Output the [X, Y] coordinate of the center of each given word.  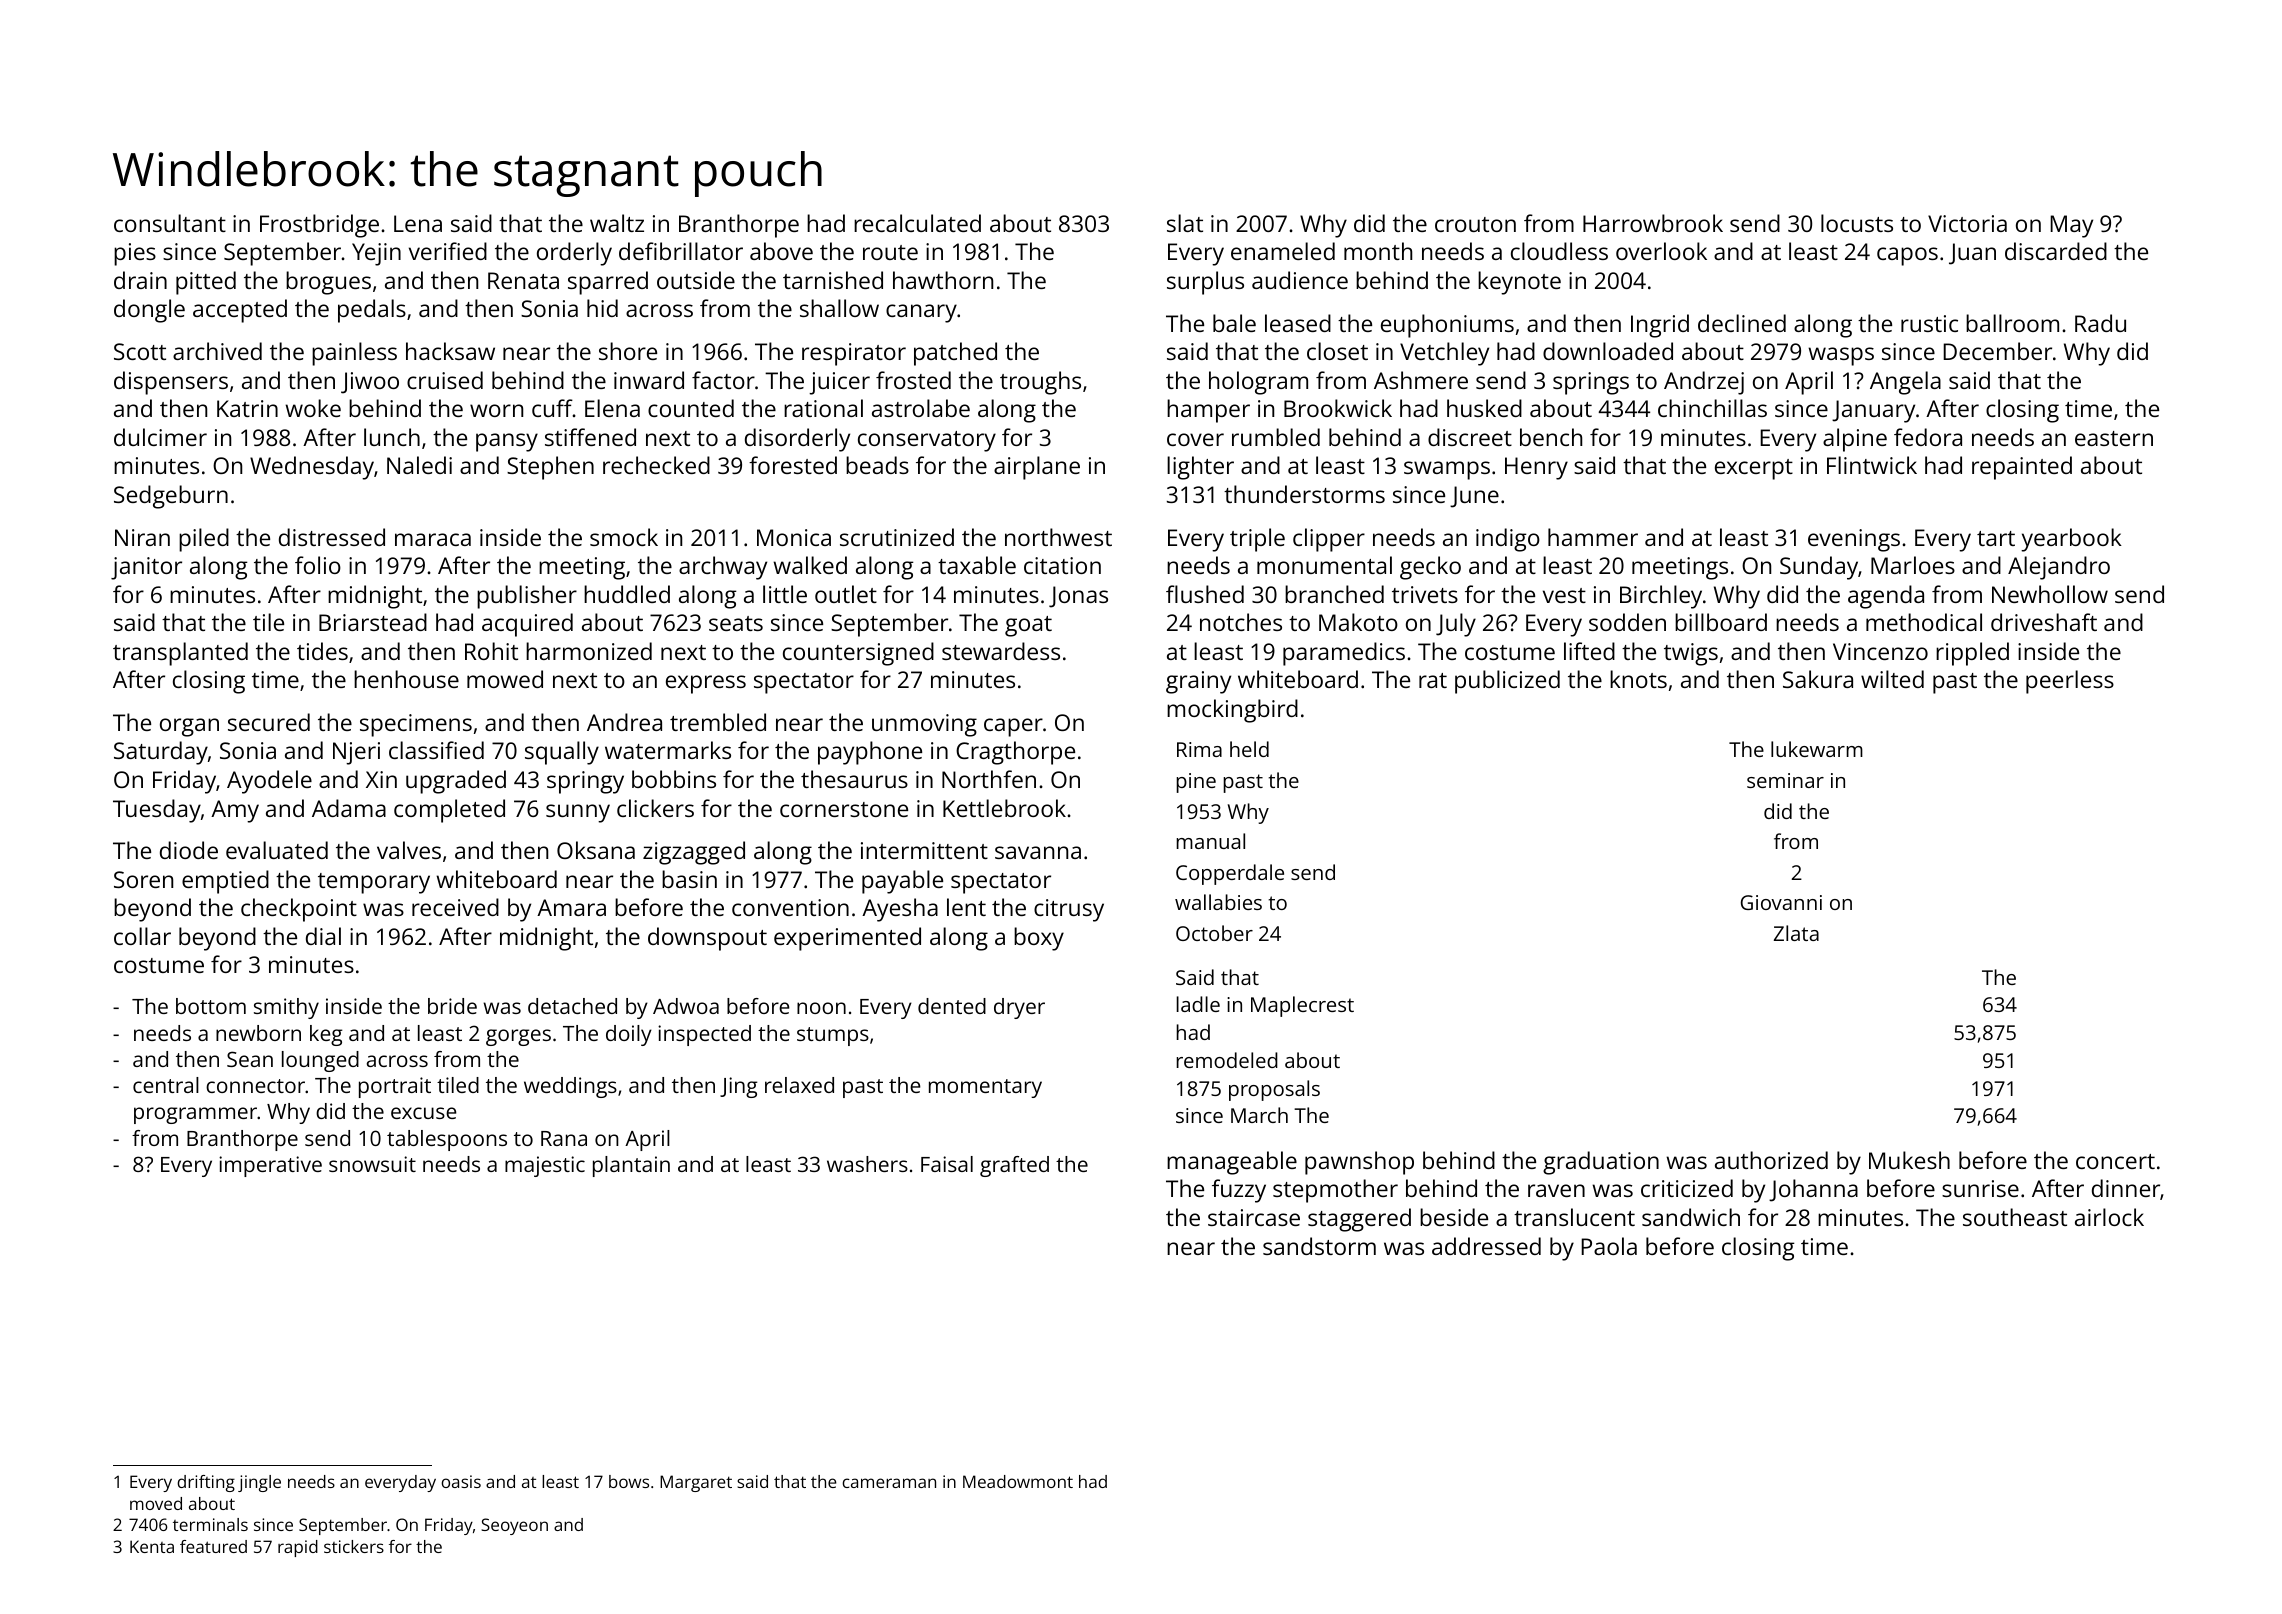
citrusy [1069, 910]
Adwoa [686, 1006]
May [2071, 226]
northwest [1058, 537]
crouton [1475, 224]
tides [322, 651]
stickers [354, 1546]
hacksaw [450, 351]
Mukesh [1909, 1160]
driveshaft [2044, 622]
